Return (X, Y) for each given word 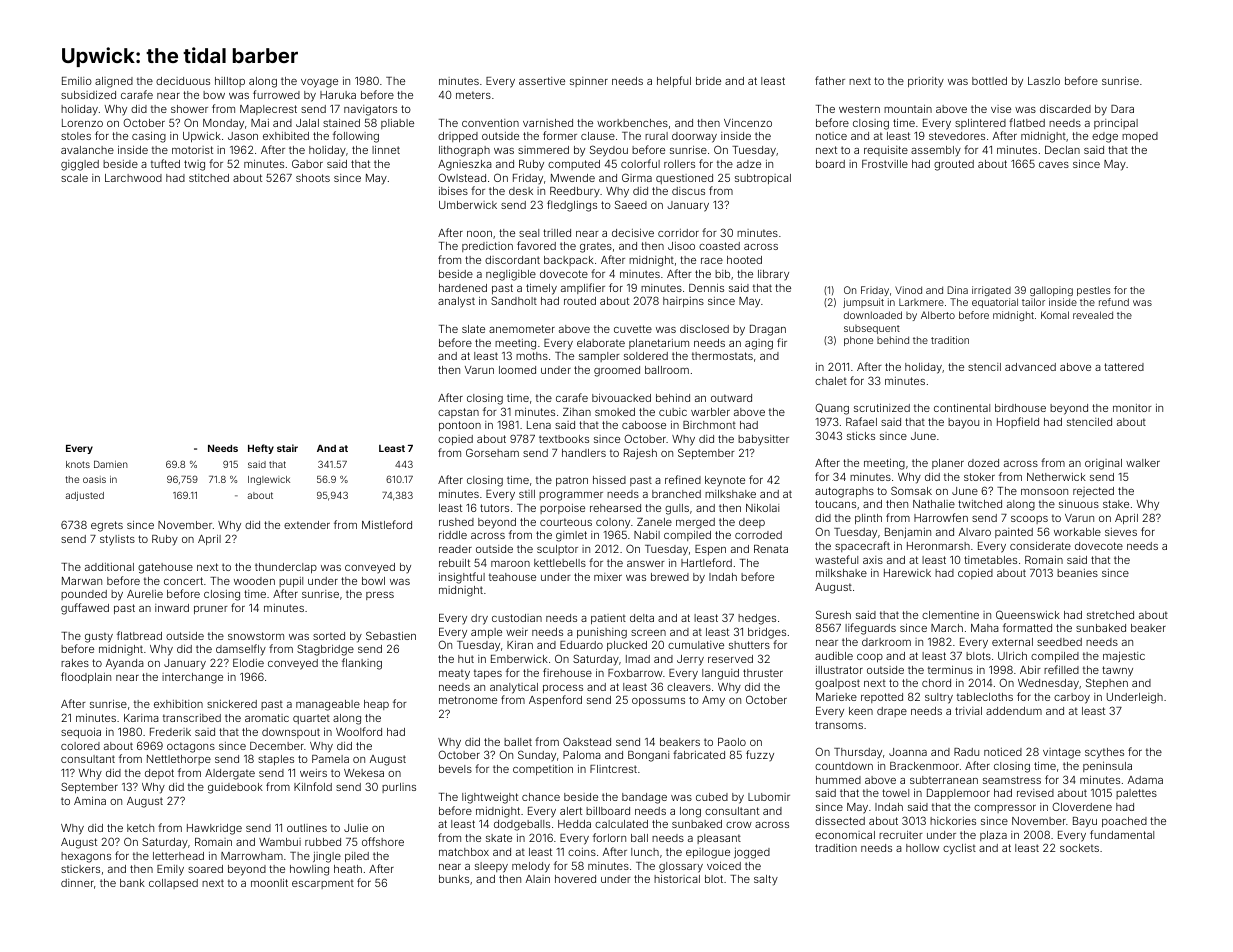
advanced (1030, 367)
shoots (313, 178)
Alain (538, 879)
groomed (617, 371)
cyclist (959, 849)
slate (473, 329)
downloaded (873, 315)
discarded (1065, 109)
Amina (90, 801)
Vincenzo (748, 123)
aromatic (267, 718)
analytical (514, 688)
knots (78, 464)
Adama (1145, 780)
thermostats (722, 356)
